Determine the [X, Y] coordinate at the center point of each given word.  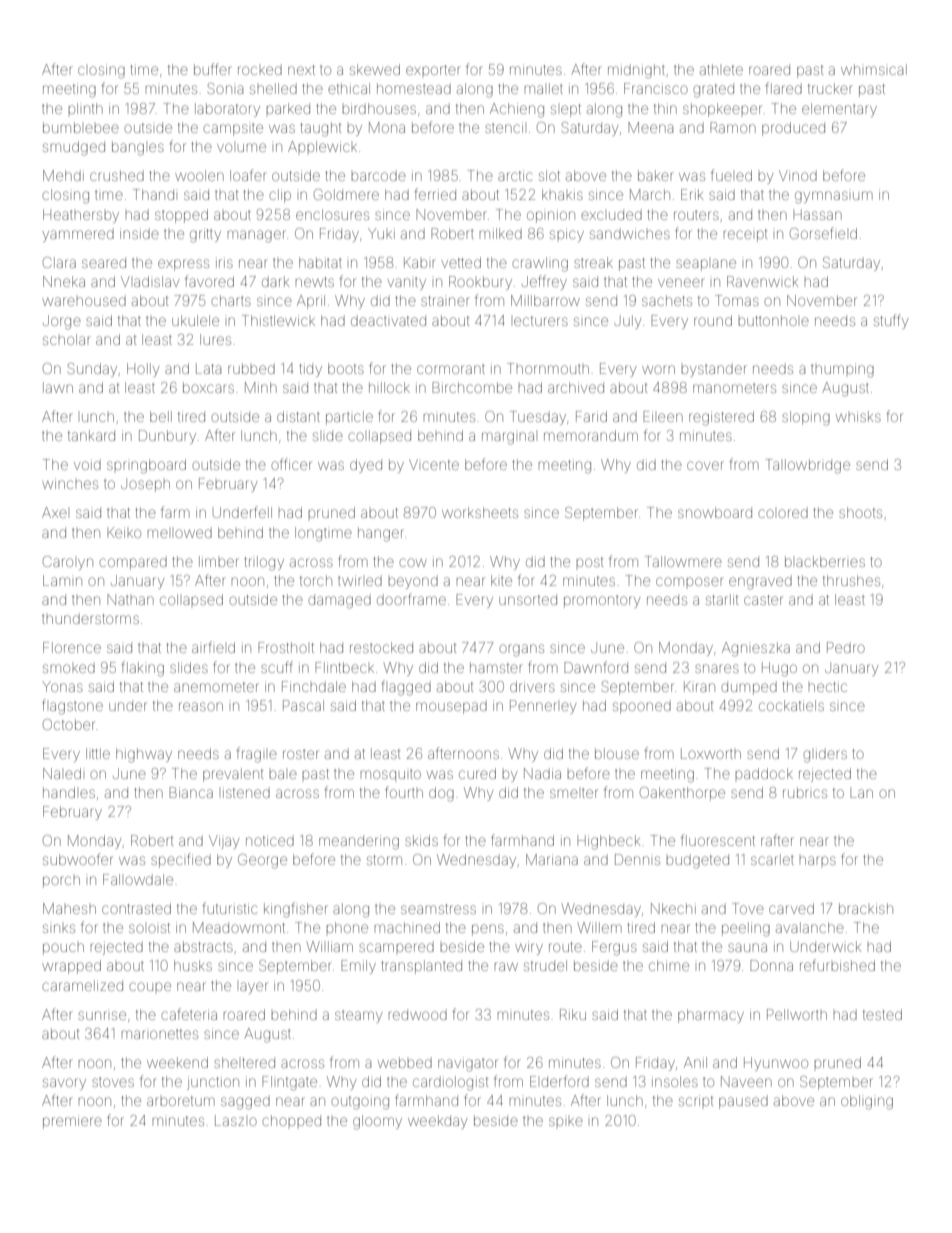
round [713, 320]
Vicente [434, 464]
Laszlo [236, 1120]
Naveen [746, 1081]
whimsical [874, 69]
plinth [85, 108]
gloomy [377, 1122]
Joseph [145, 485]
